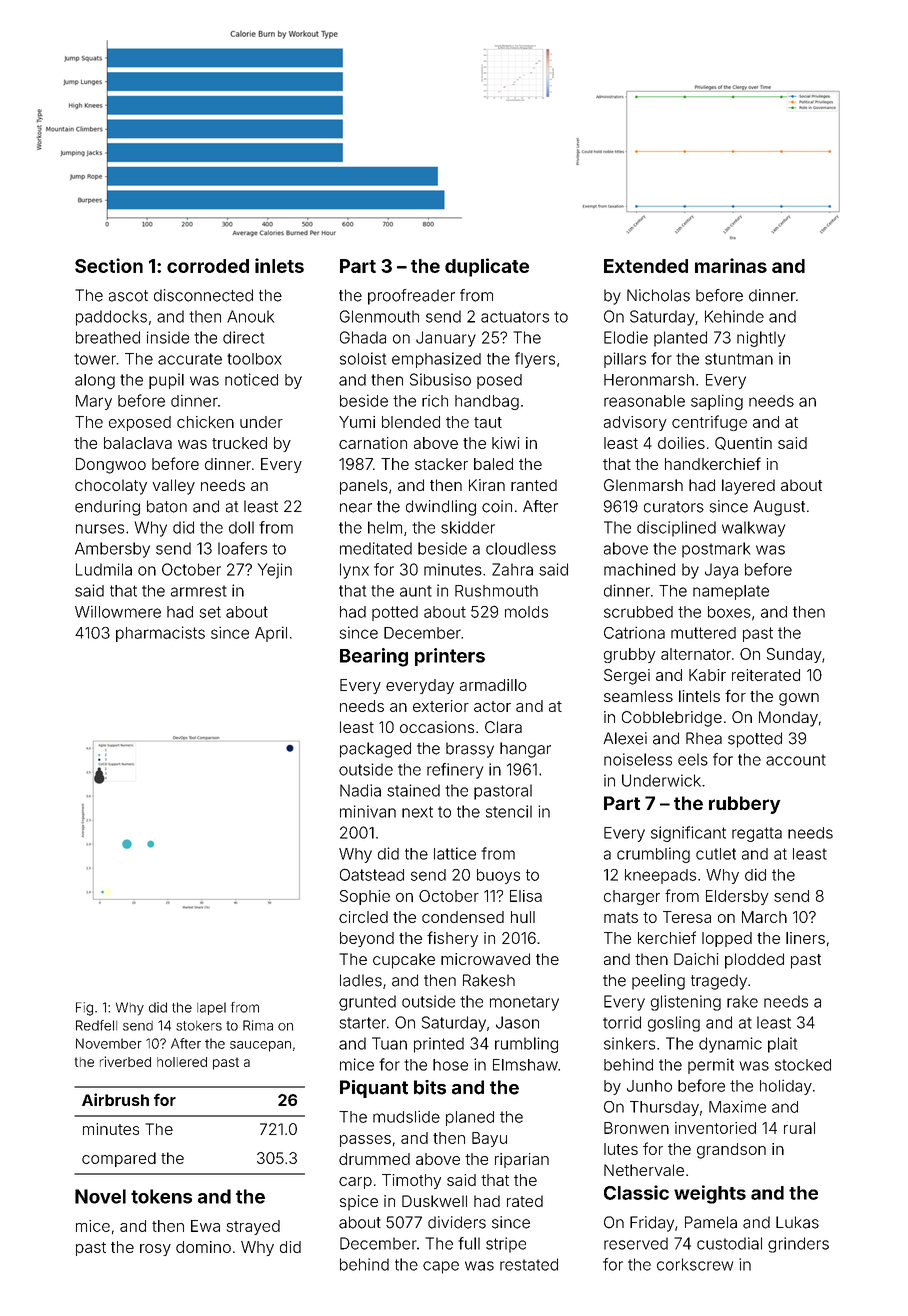 The height and width of the screenshot is (1316, 908). I want to click on Sophie, so click(365, 897).
